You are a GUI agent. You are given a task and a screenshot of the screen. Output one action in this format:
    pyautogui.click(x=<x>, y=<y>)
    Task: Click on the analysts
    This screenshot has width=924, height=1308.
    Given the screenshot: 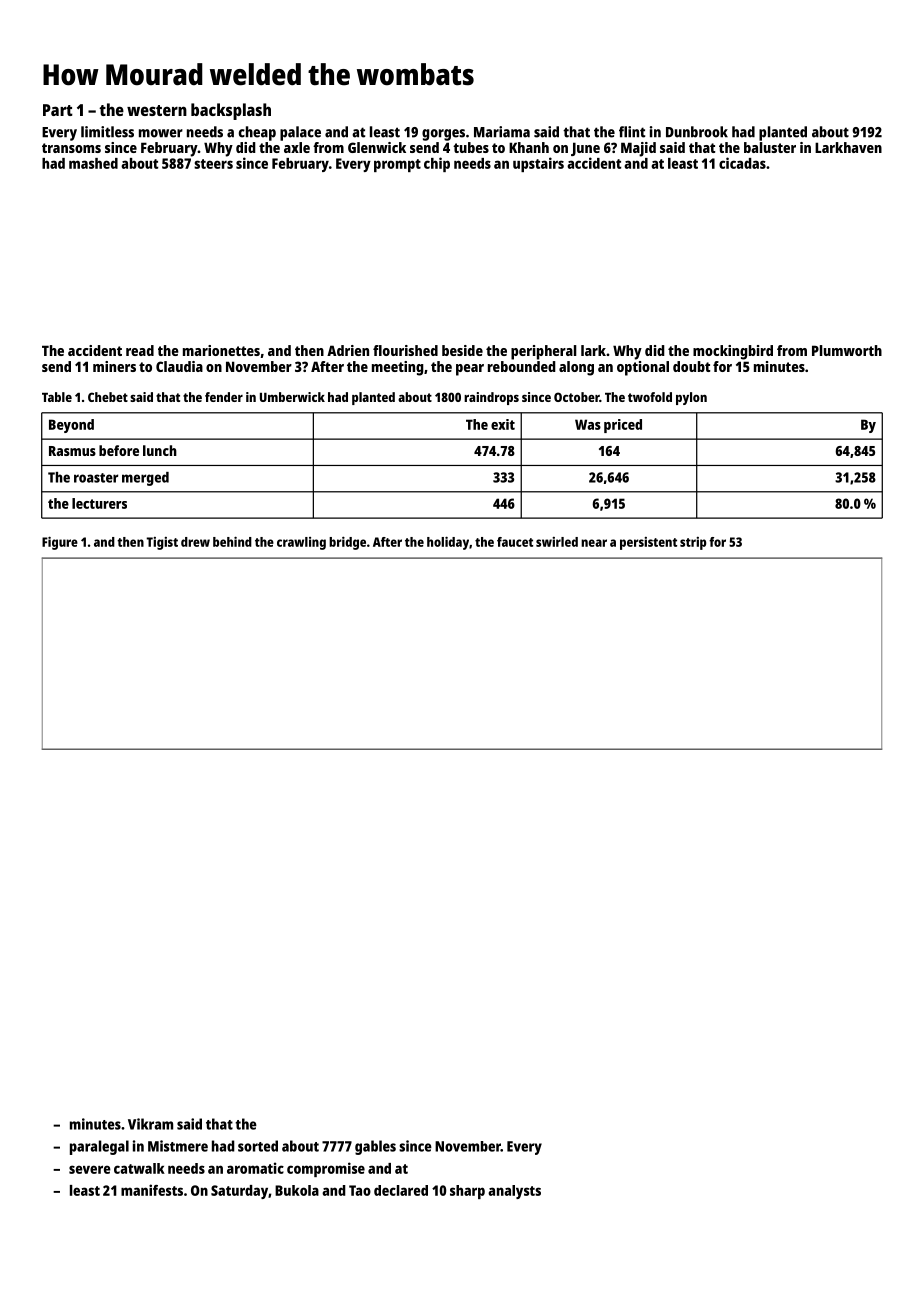 What is the action you would take?
    pyautogui.click(x=514, y=1192)
